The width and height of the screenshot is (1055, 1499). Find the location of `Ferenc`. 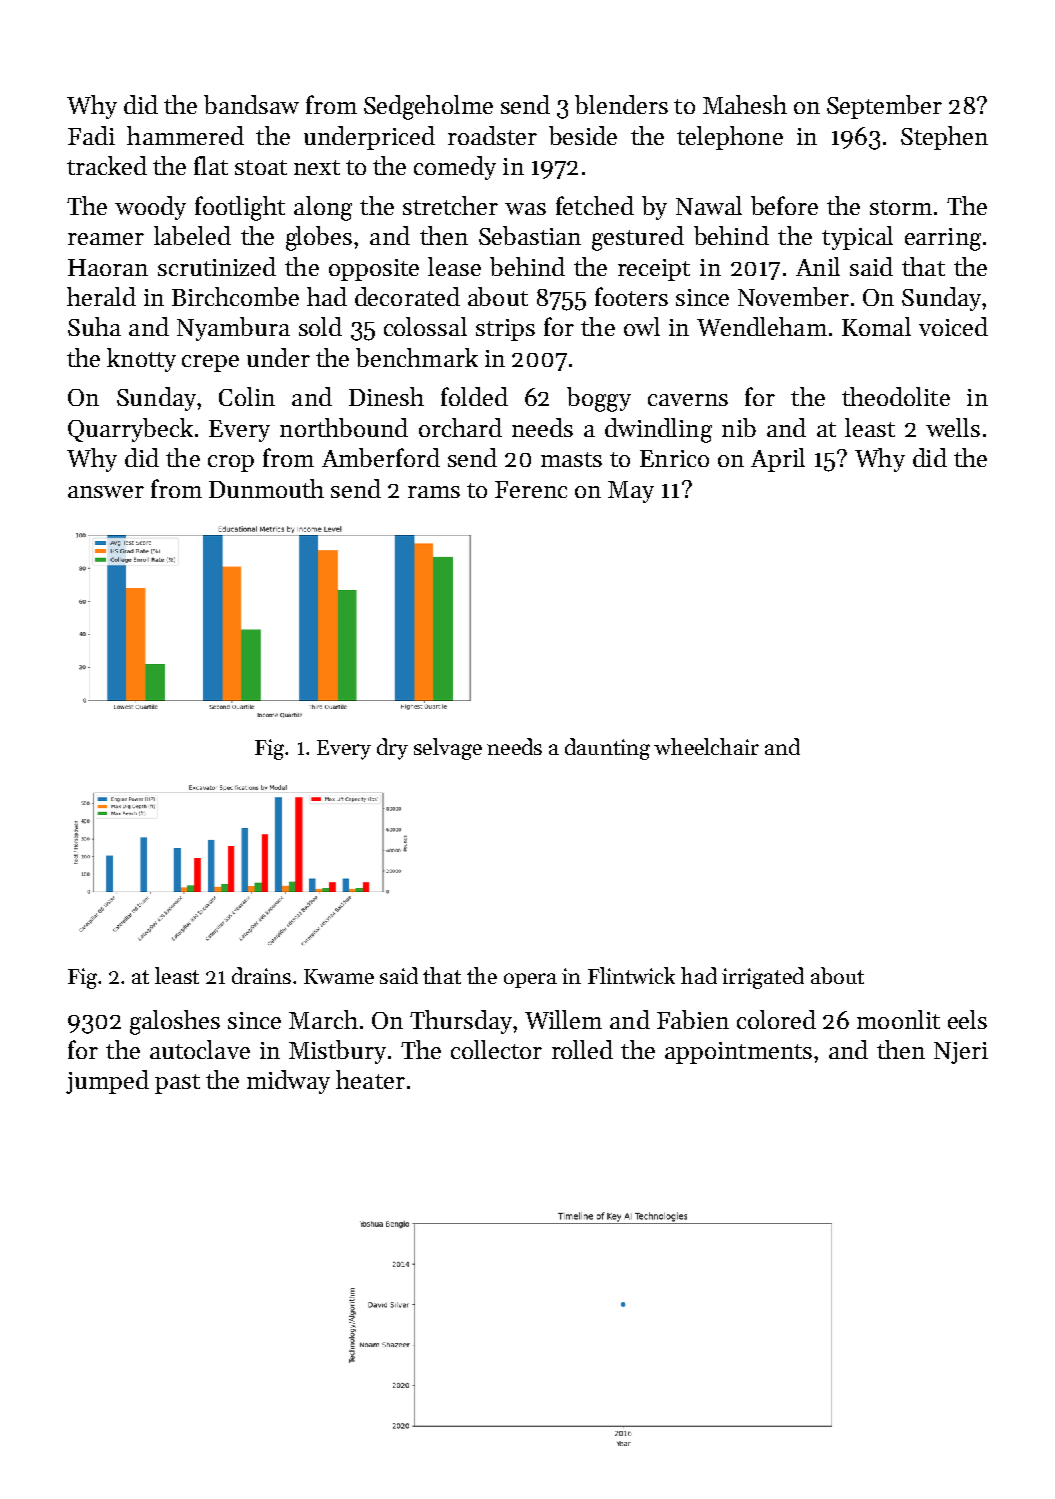

Ferenc is located at coordinates (531, 489).
